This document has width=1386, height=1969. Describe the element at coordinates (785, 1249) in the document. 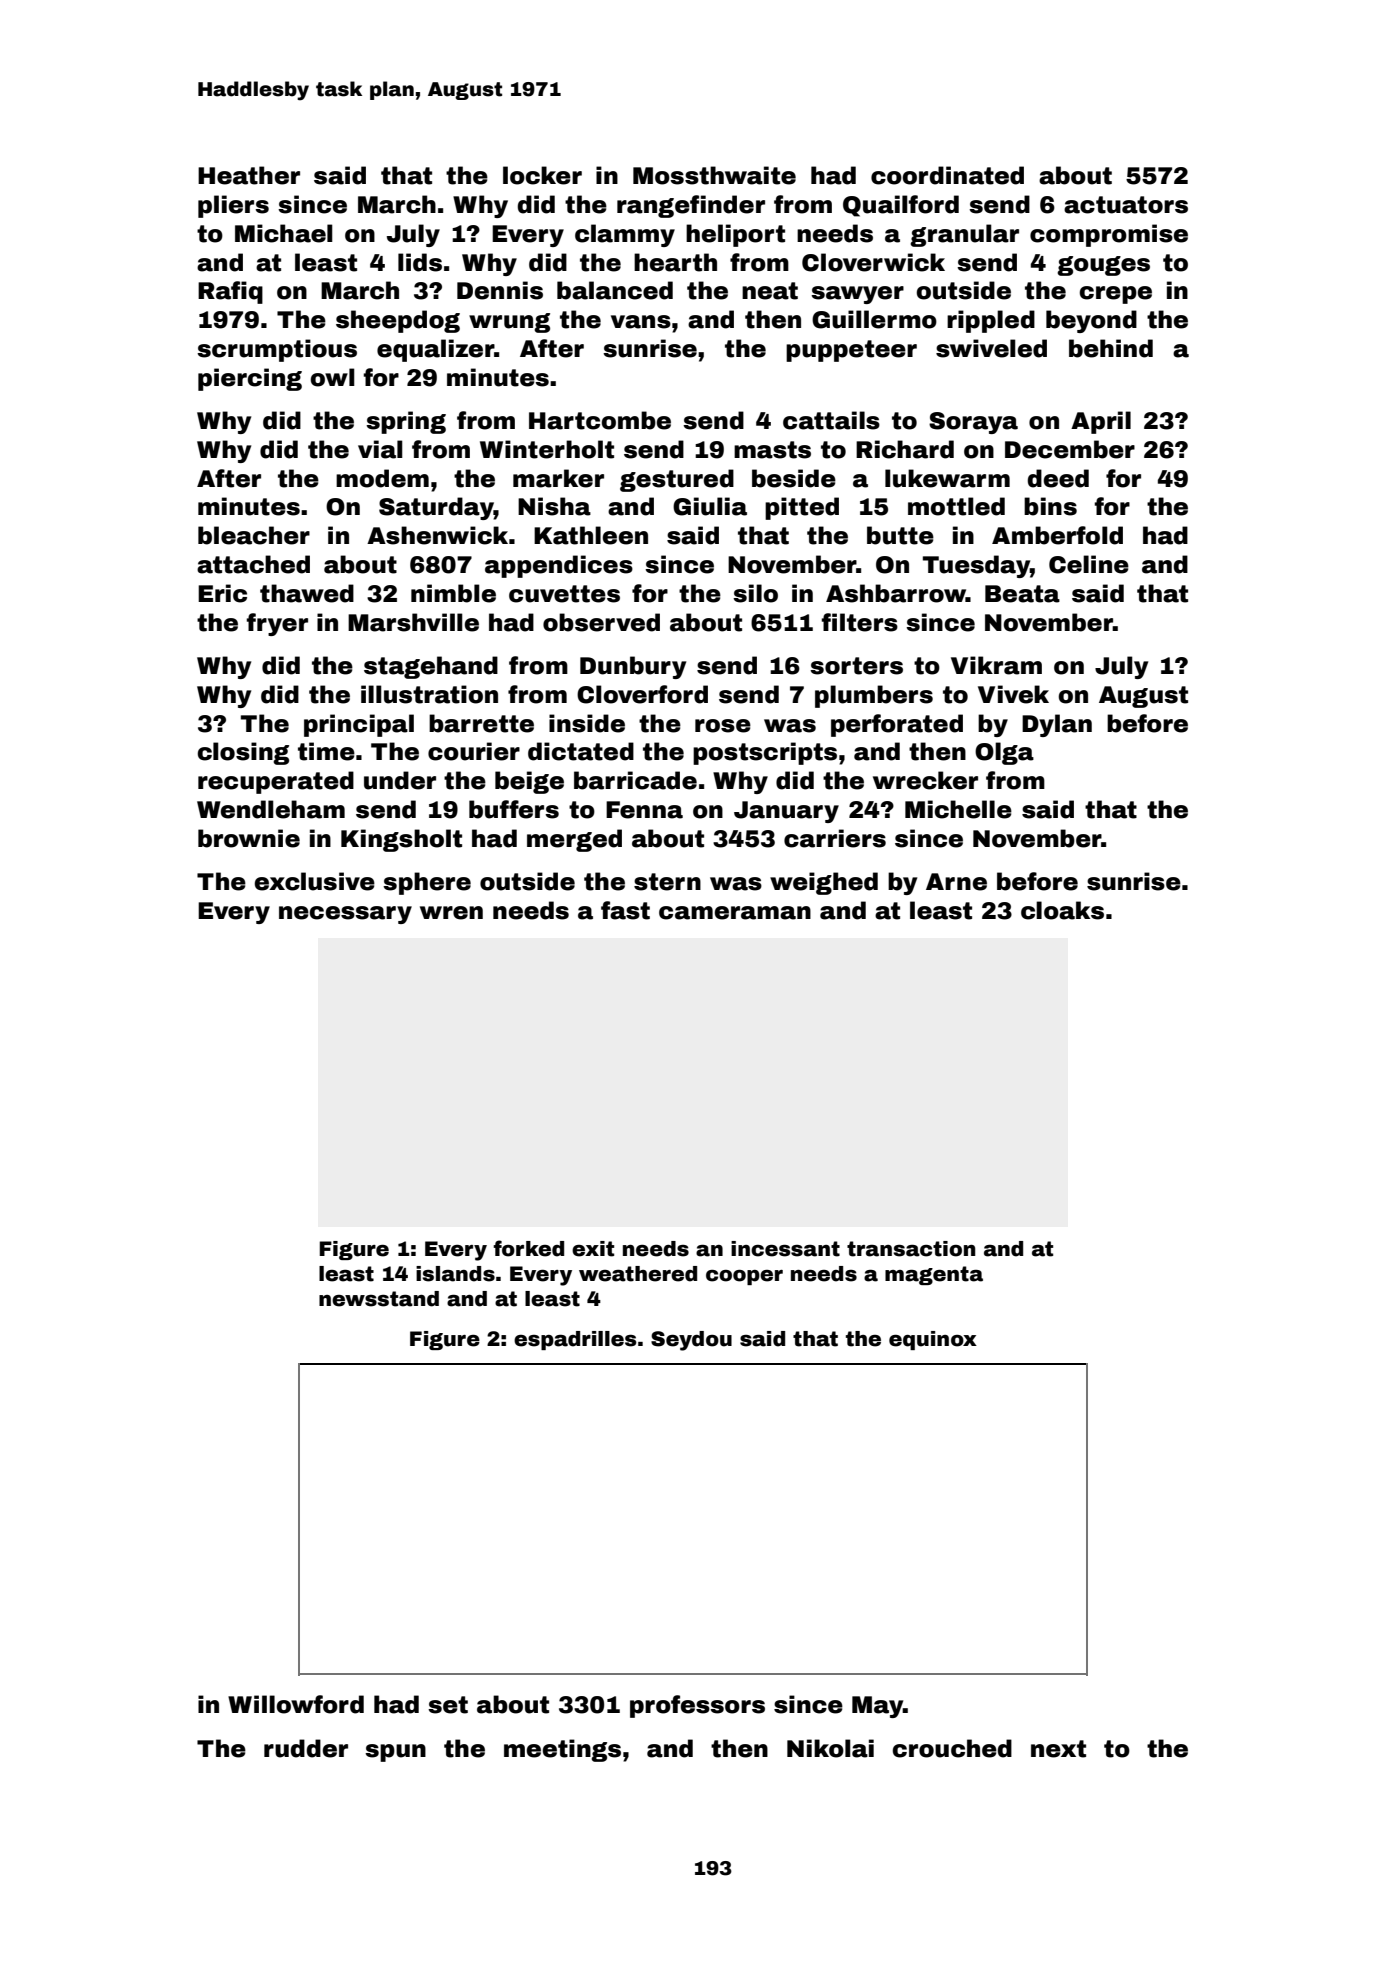

I see `incessant` at that location.
